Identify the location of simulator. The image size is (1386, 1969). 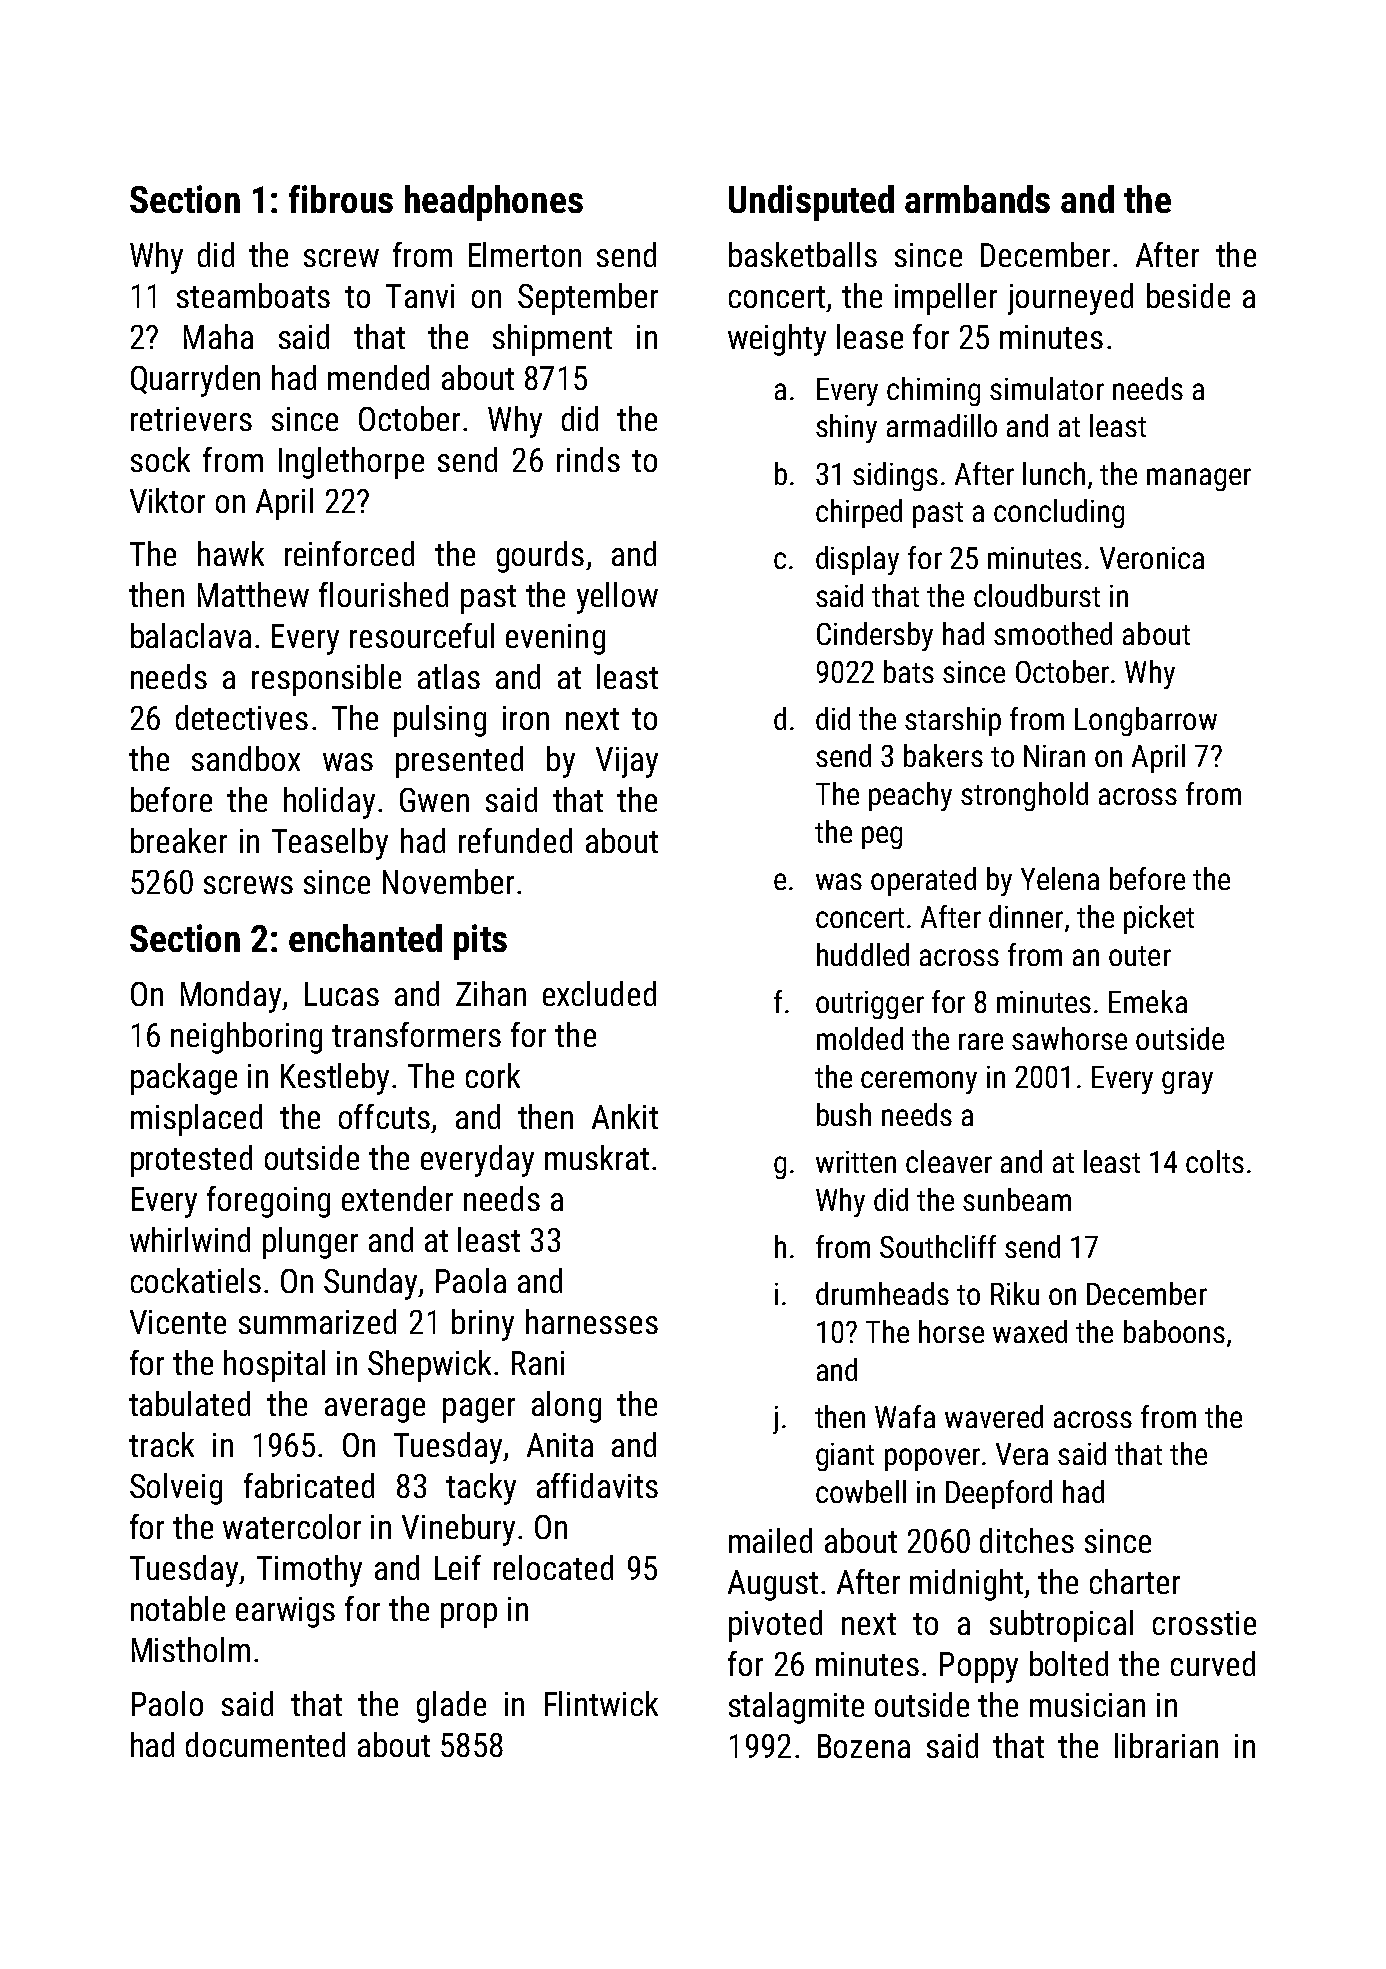
(1047, 388).
